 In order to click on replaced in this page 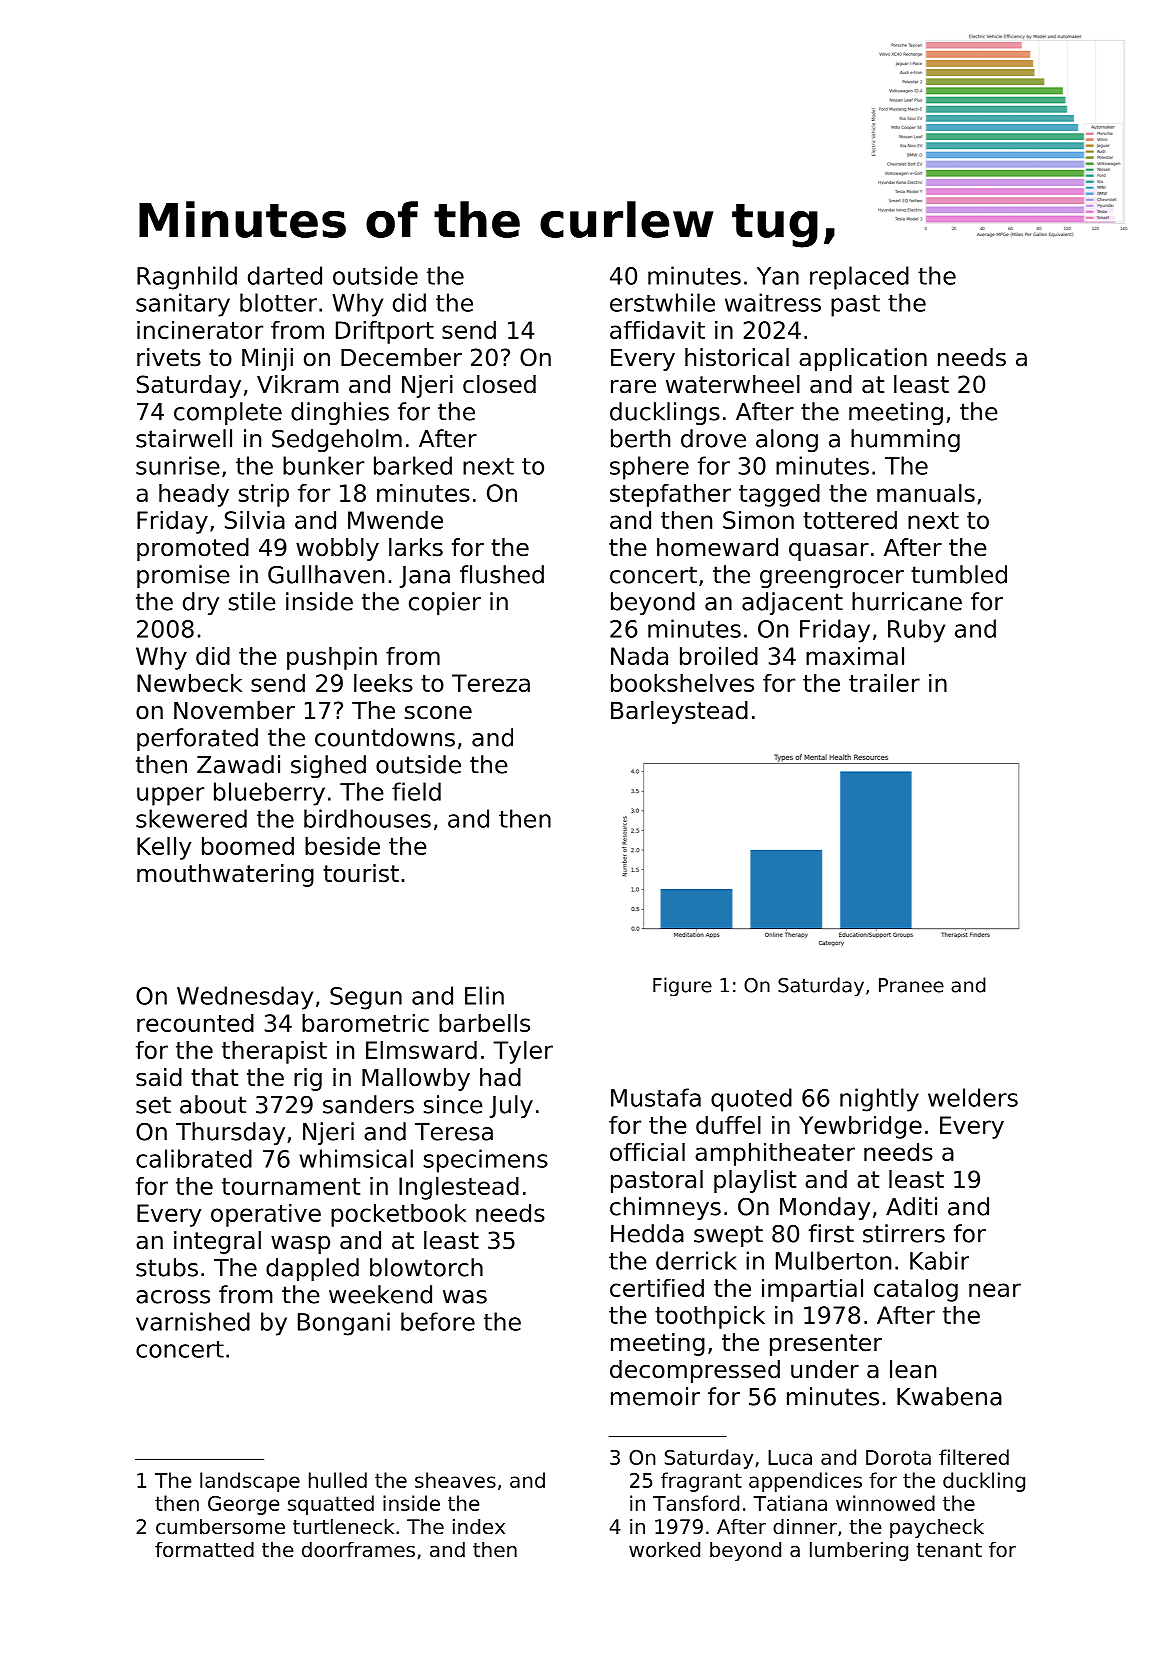, I will do `click(859, 278)`.
